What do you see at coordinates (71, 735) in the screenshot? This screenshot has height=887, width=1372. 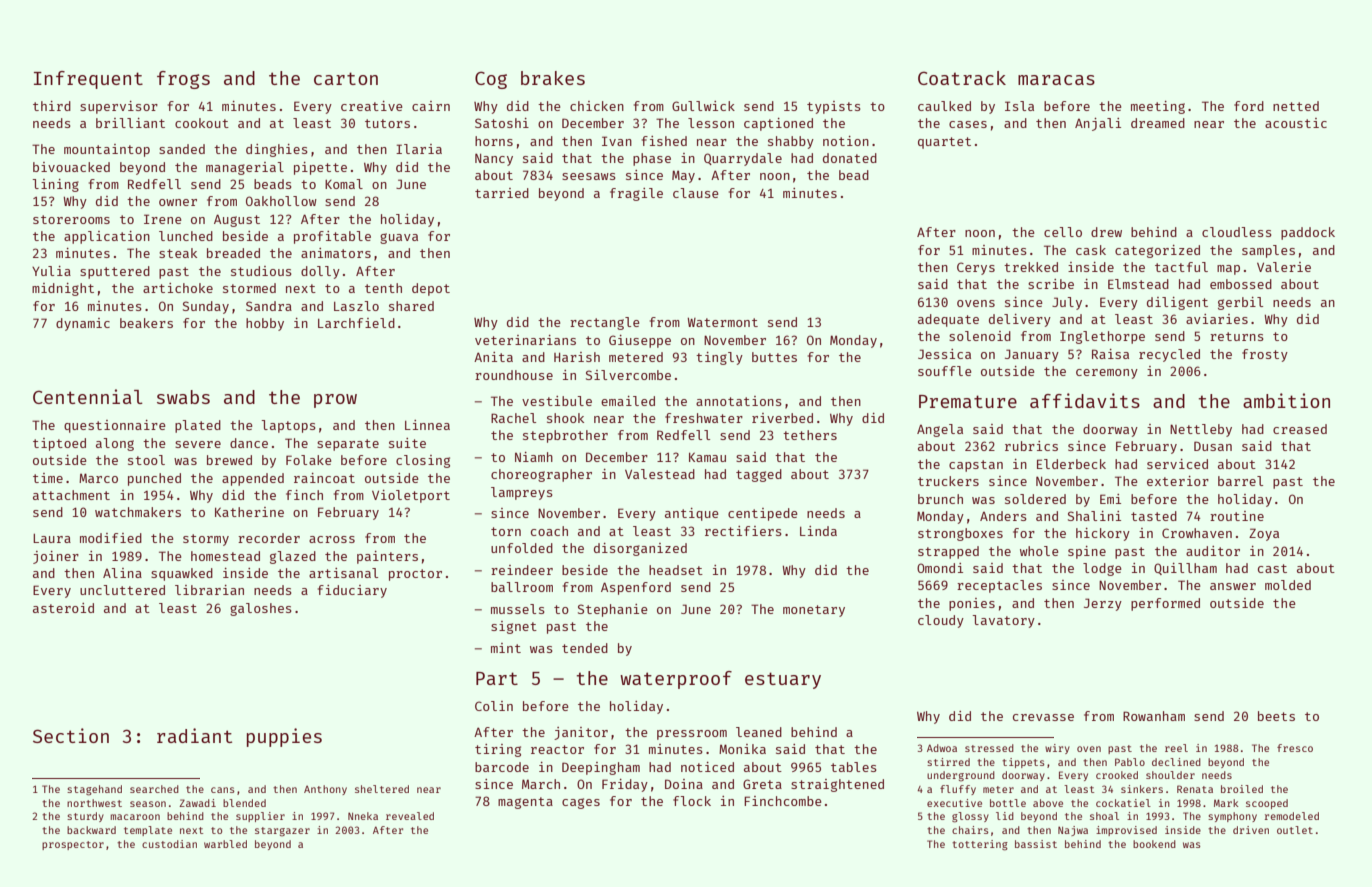 I see `Section` at bounding box center [71, 735].
